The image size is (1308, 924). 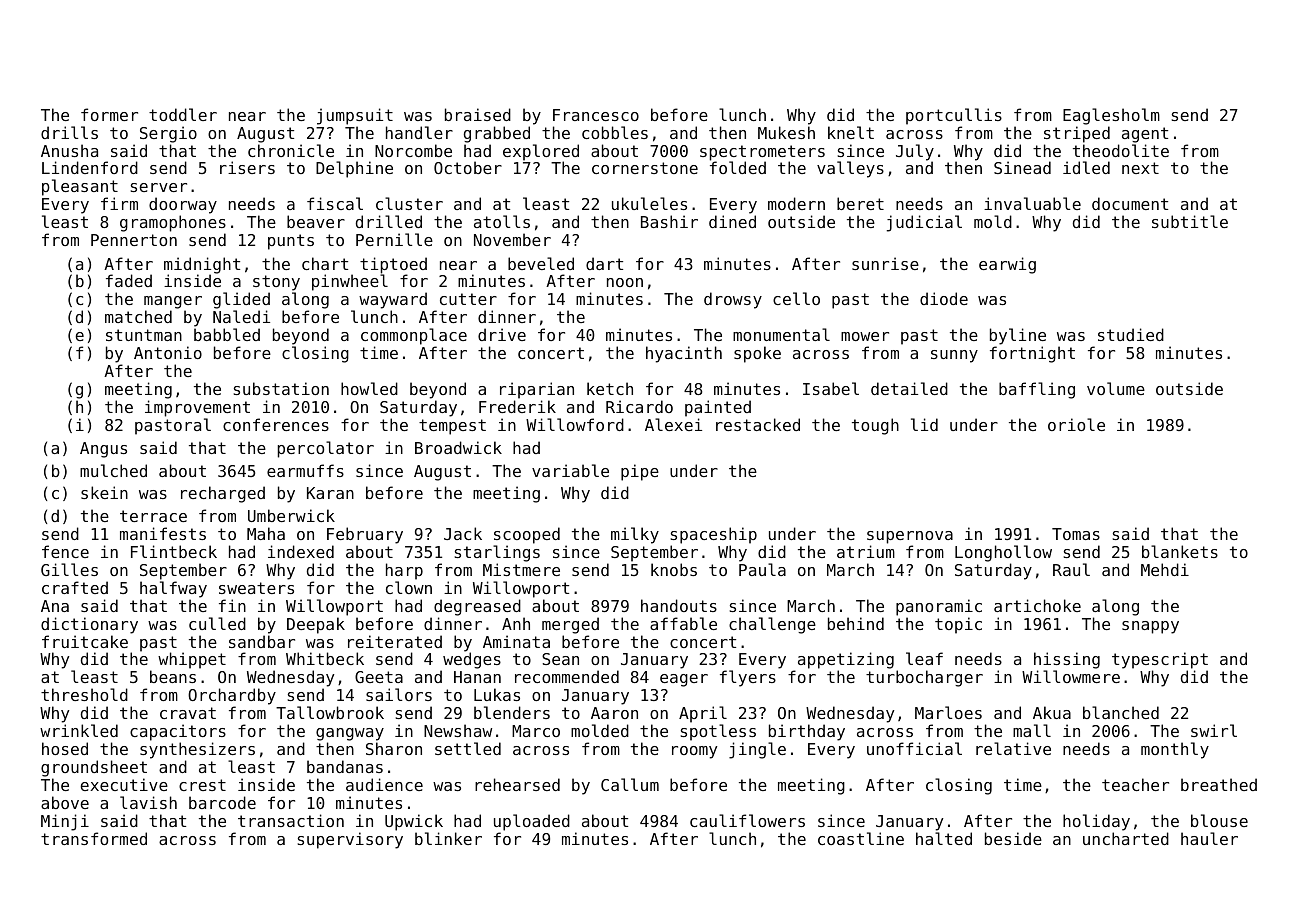 I want to click on cello, so click(x=796, y=298).
